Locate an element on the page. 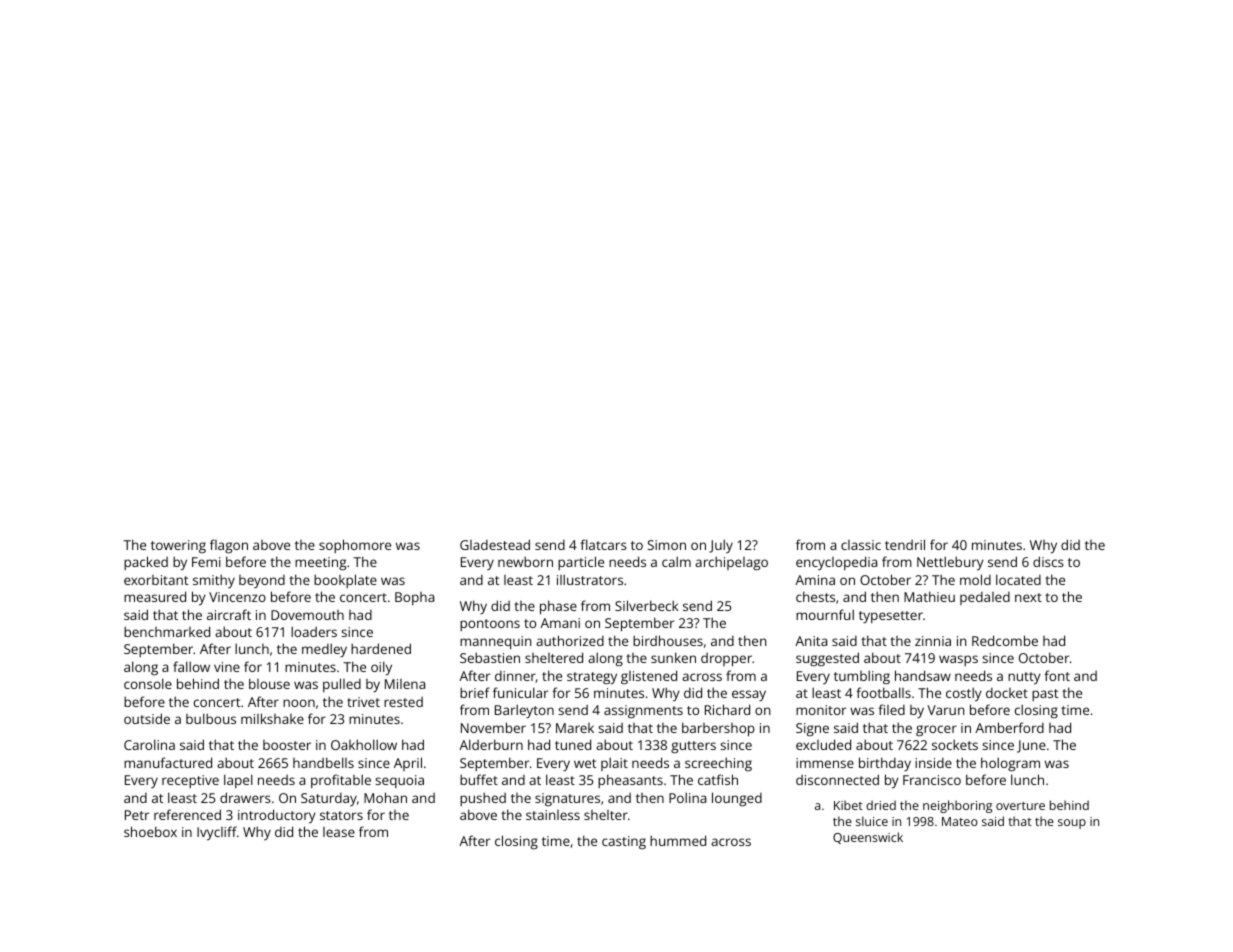 The image size is (1233, 952). tumbling is located at coordinates (862, 677).
